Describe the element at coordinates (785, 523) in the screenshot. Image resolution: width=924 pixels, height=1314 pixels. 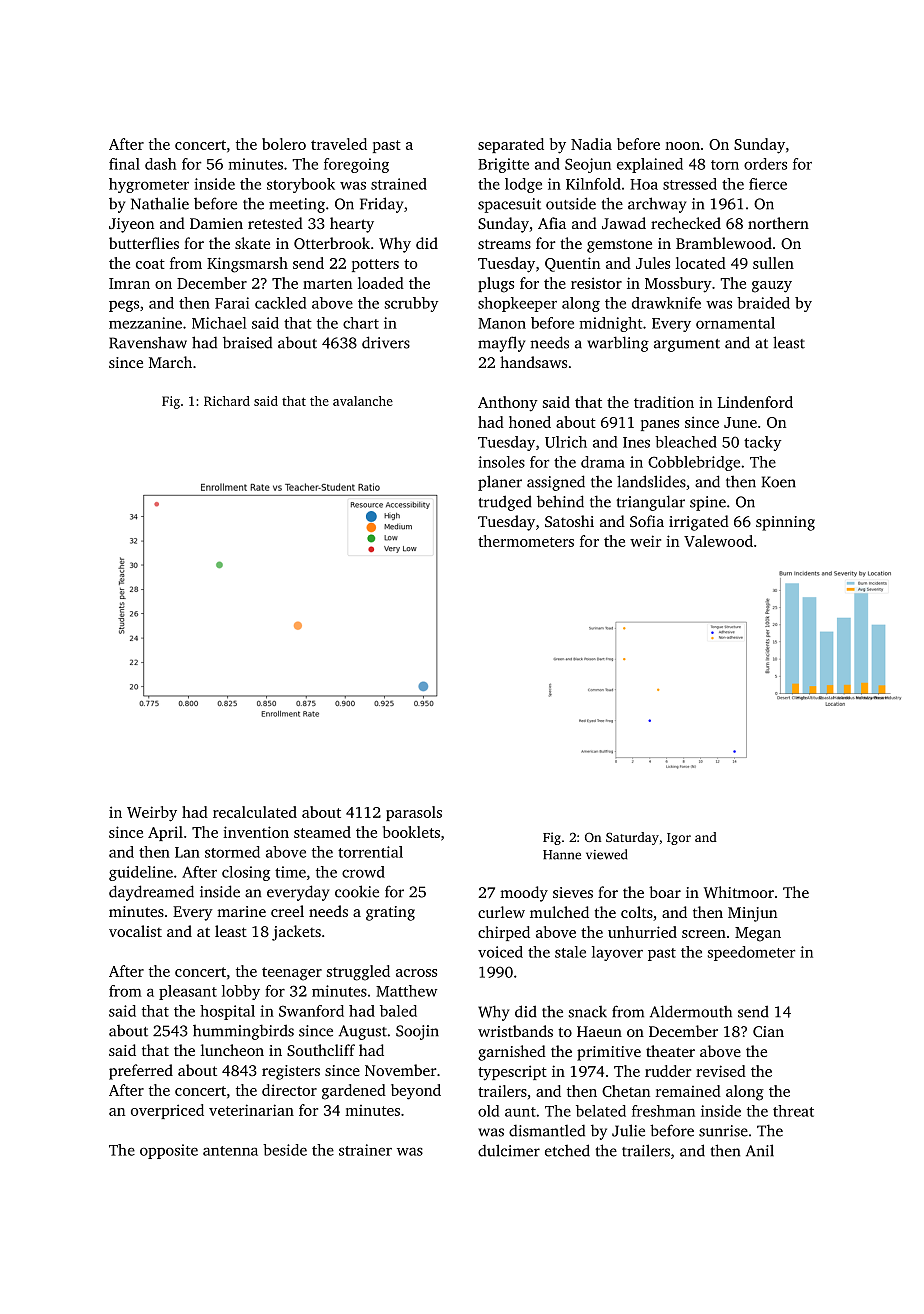
I see `spinning` at that location.
